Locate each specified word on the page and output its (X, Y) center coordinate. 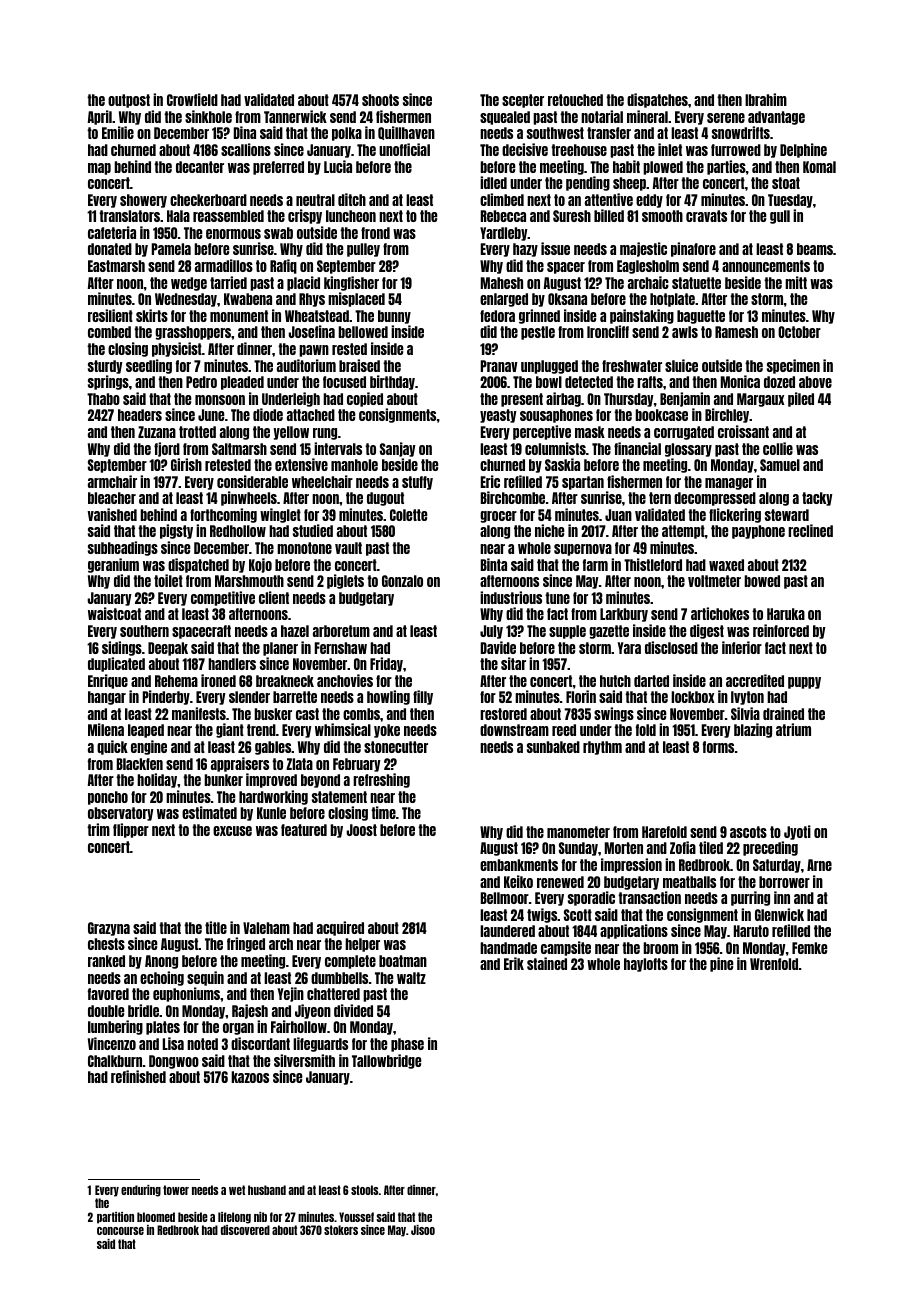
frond (375, 233)
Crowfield (192, 99)
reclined (810, 530)
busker (273, 714)
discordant (260, 1043)
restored (503, 714)
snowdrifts (741, 132)
